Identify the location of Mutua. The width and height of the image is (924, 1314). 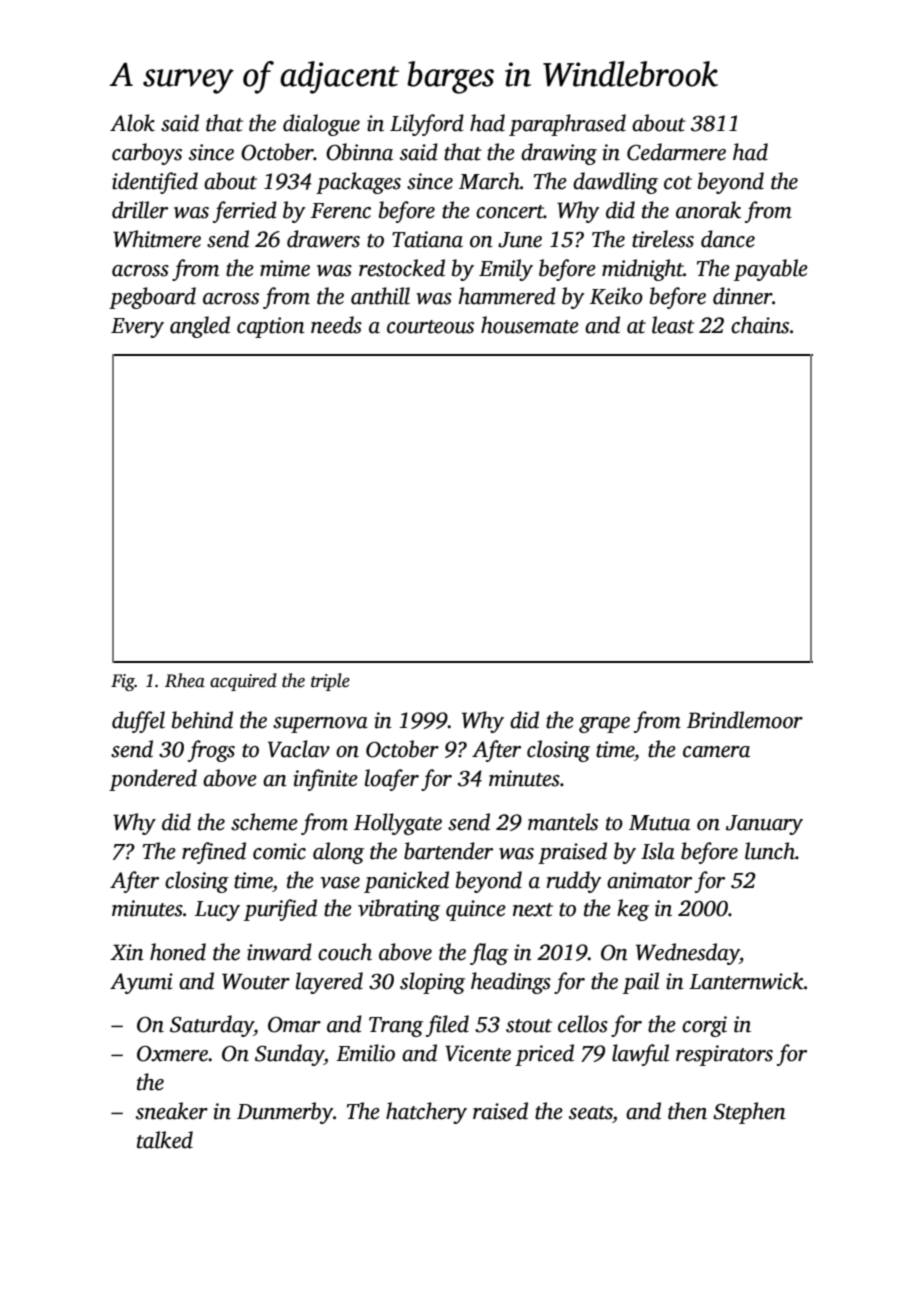
(659, 823).
